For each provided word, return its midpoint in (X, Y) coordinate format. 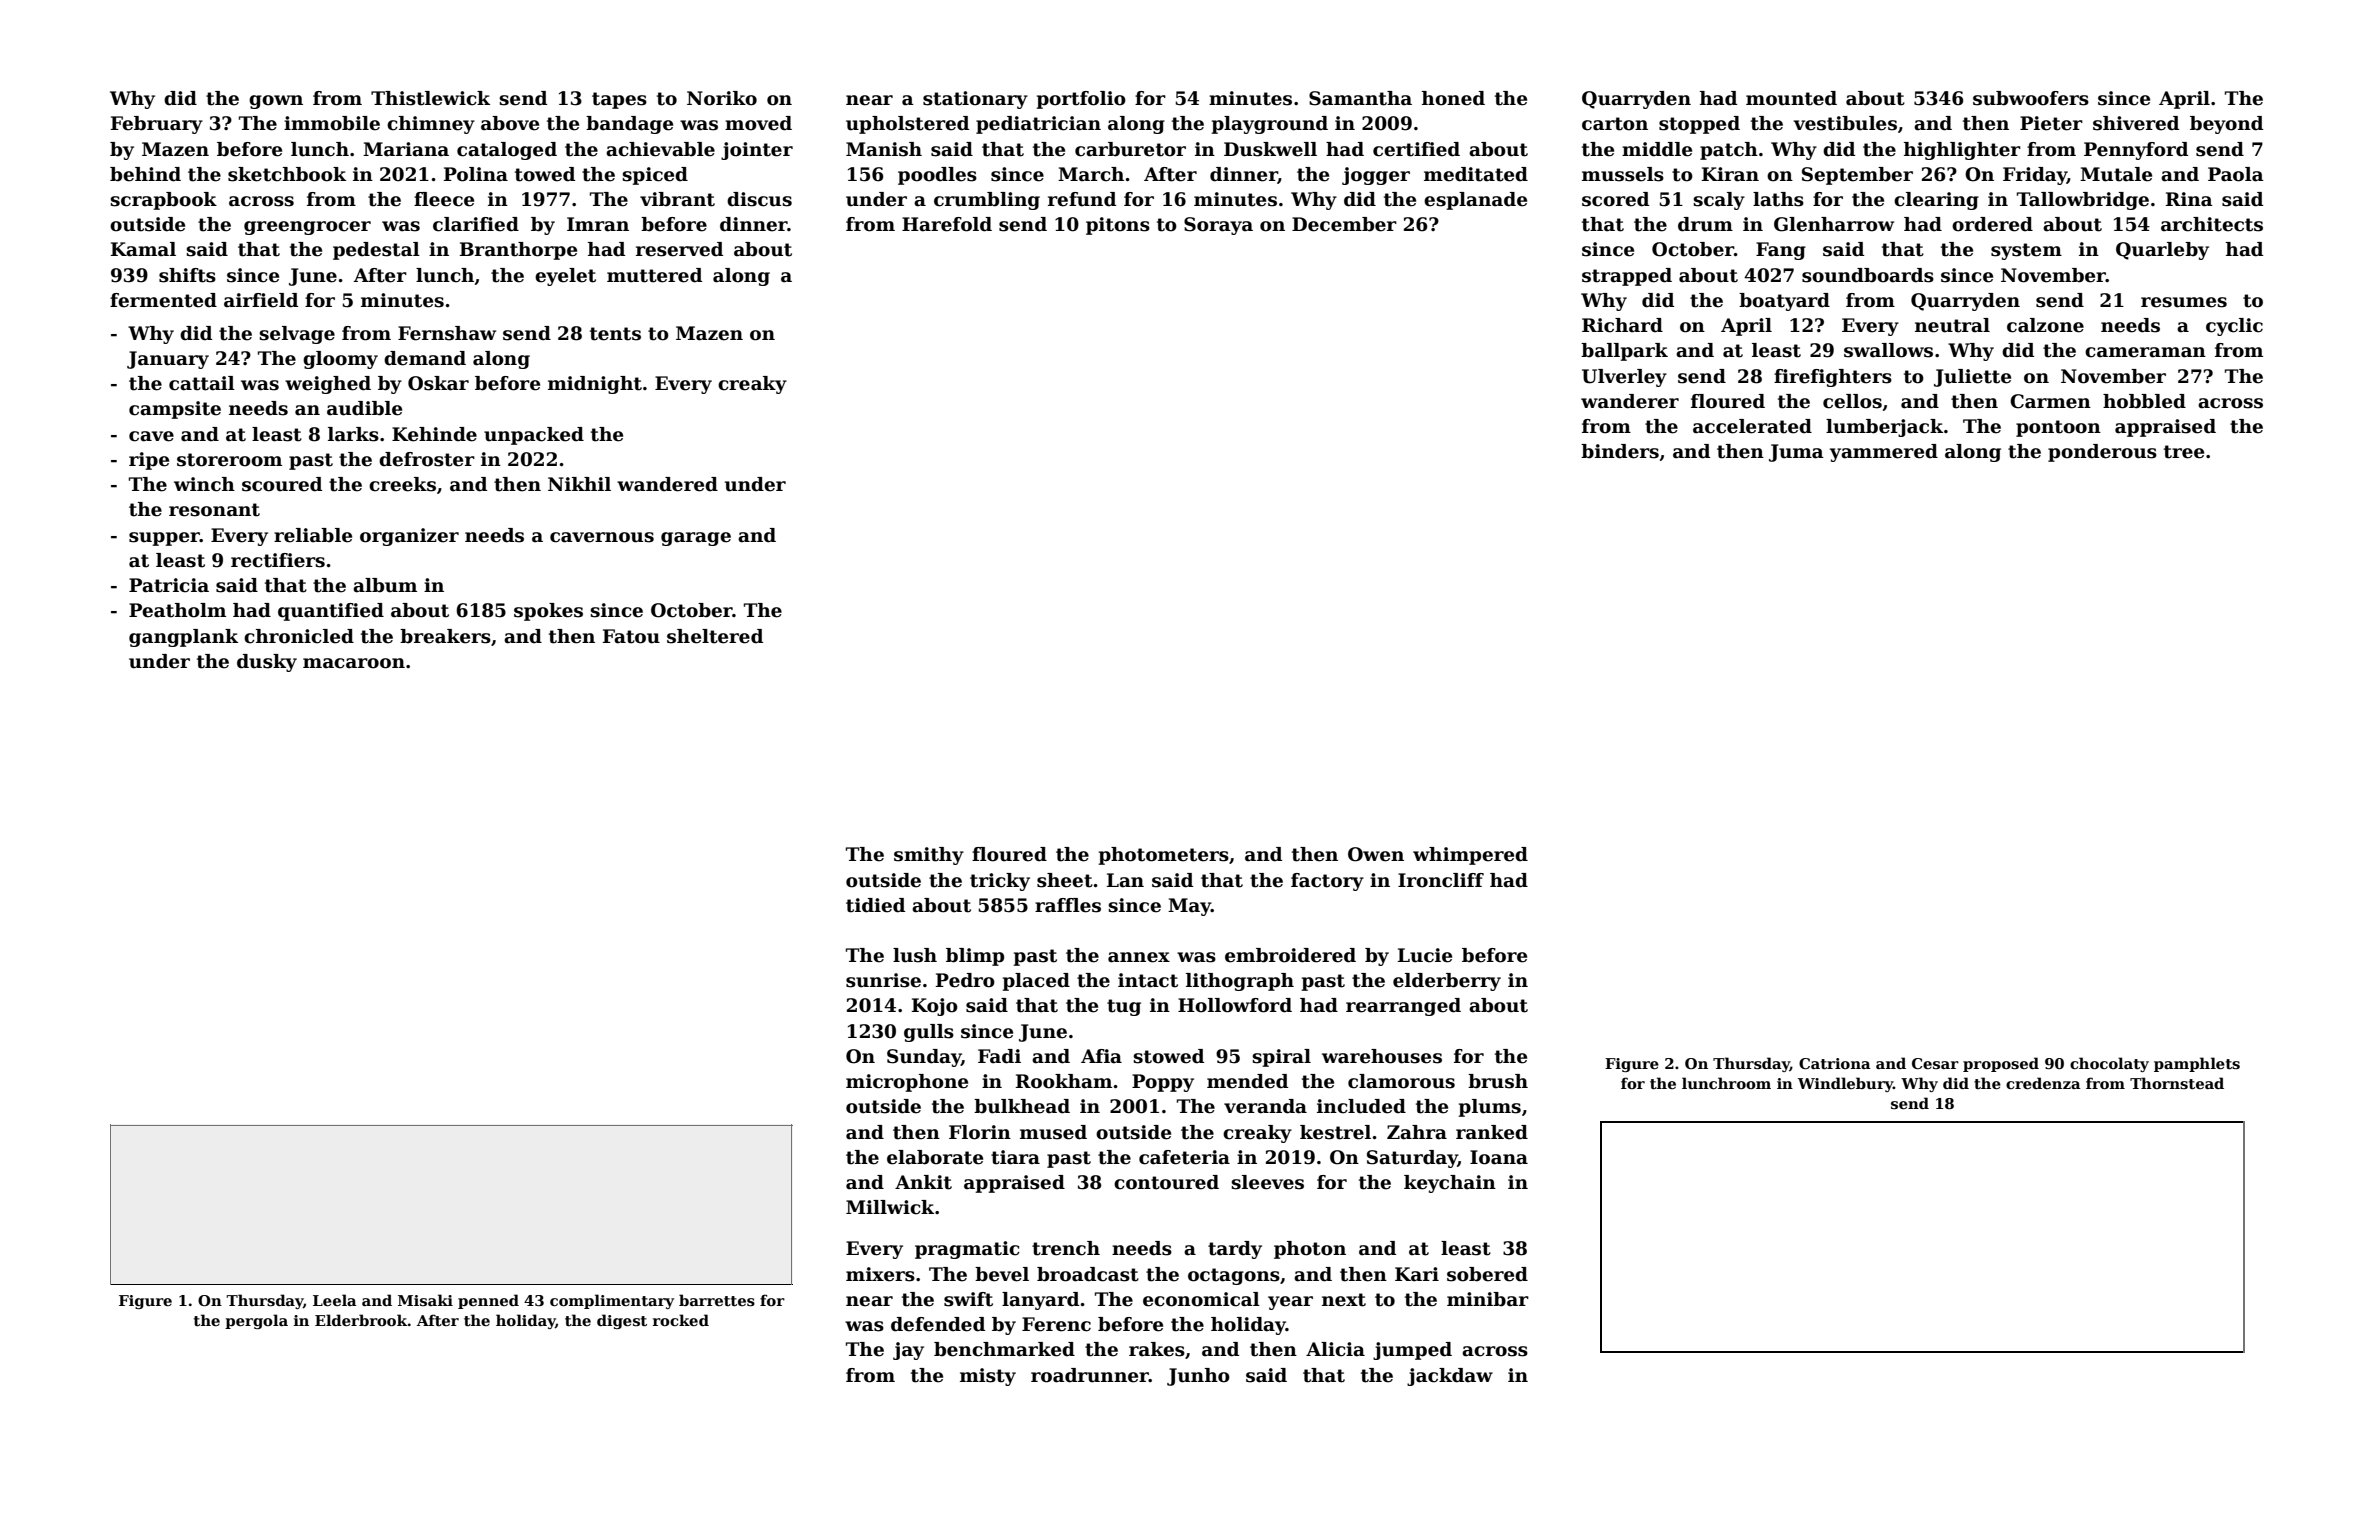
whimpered (1470, 856)
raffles (1068, 905)
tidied (875, 905)
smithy (929, 856)
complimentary (612, 1301)
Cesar (1935, 1063)
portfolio (1081, 100)
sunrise (883, 980)
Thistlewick (430, 98)
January (168, 360)
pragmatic (967, 1250)
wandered (667, 484)
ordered (1992, 224)
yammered (1884, 453)
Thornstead (2177, 1083)
